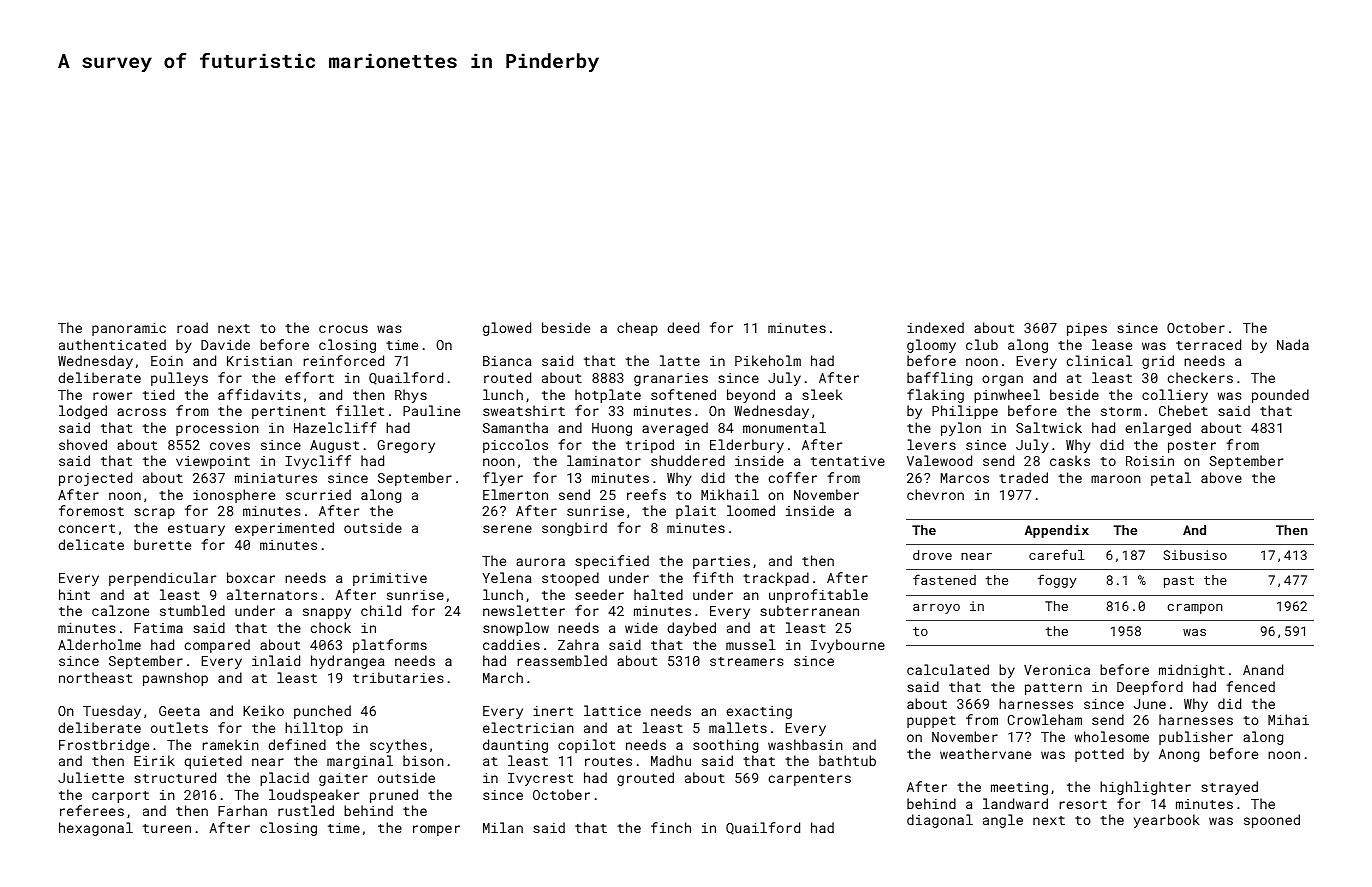  I want to click on averaged, so click(675, 429).
